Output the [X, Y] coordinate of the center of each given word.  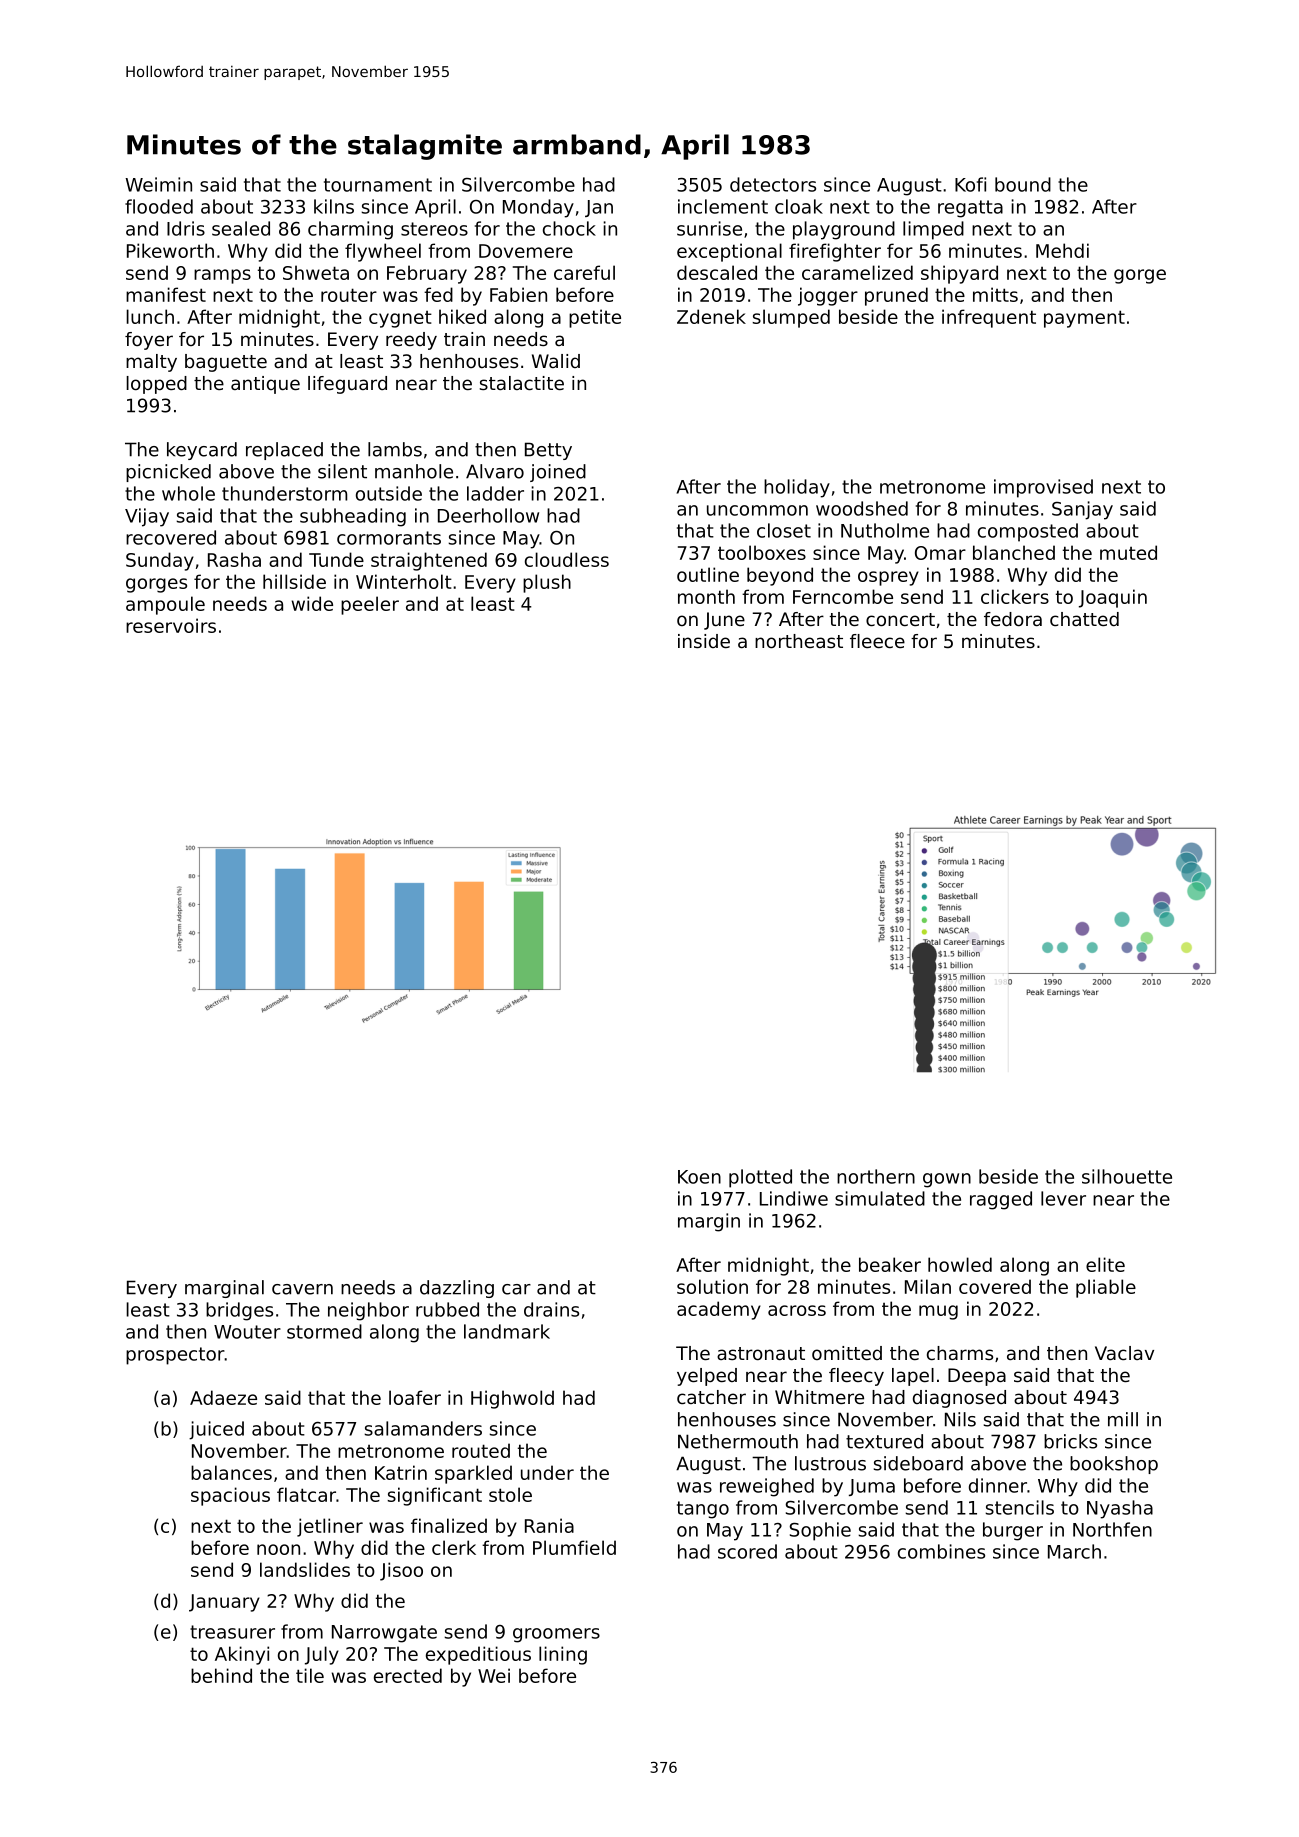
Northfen [1112, 1529]
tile [310, 1675]
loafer [415, 1397]
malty [151, 363]
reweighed [767, 1487]
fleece [877, 641]
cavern [302, 1289]
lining [563, 1655]
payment [1084, 319]
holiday [797, 488]
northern [876, 1176]
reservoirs [171, 625]
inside [704, 641]
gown [947, 1180]
